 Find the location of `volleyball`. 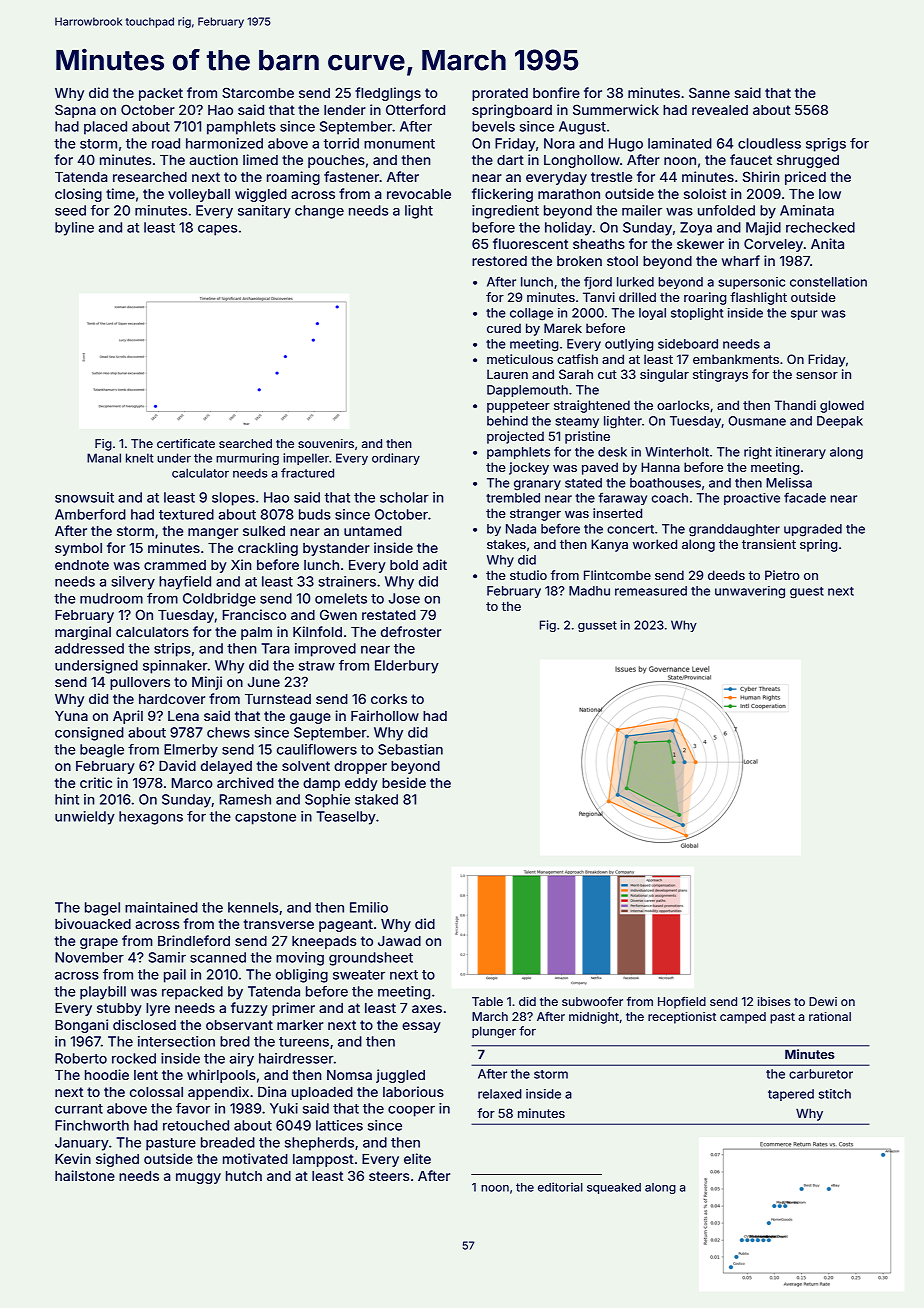

volleyball is located at coordinates (199, 195).
